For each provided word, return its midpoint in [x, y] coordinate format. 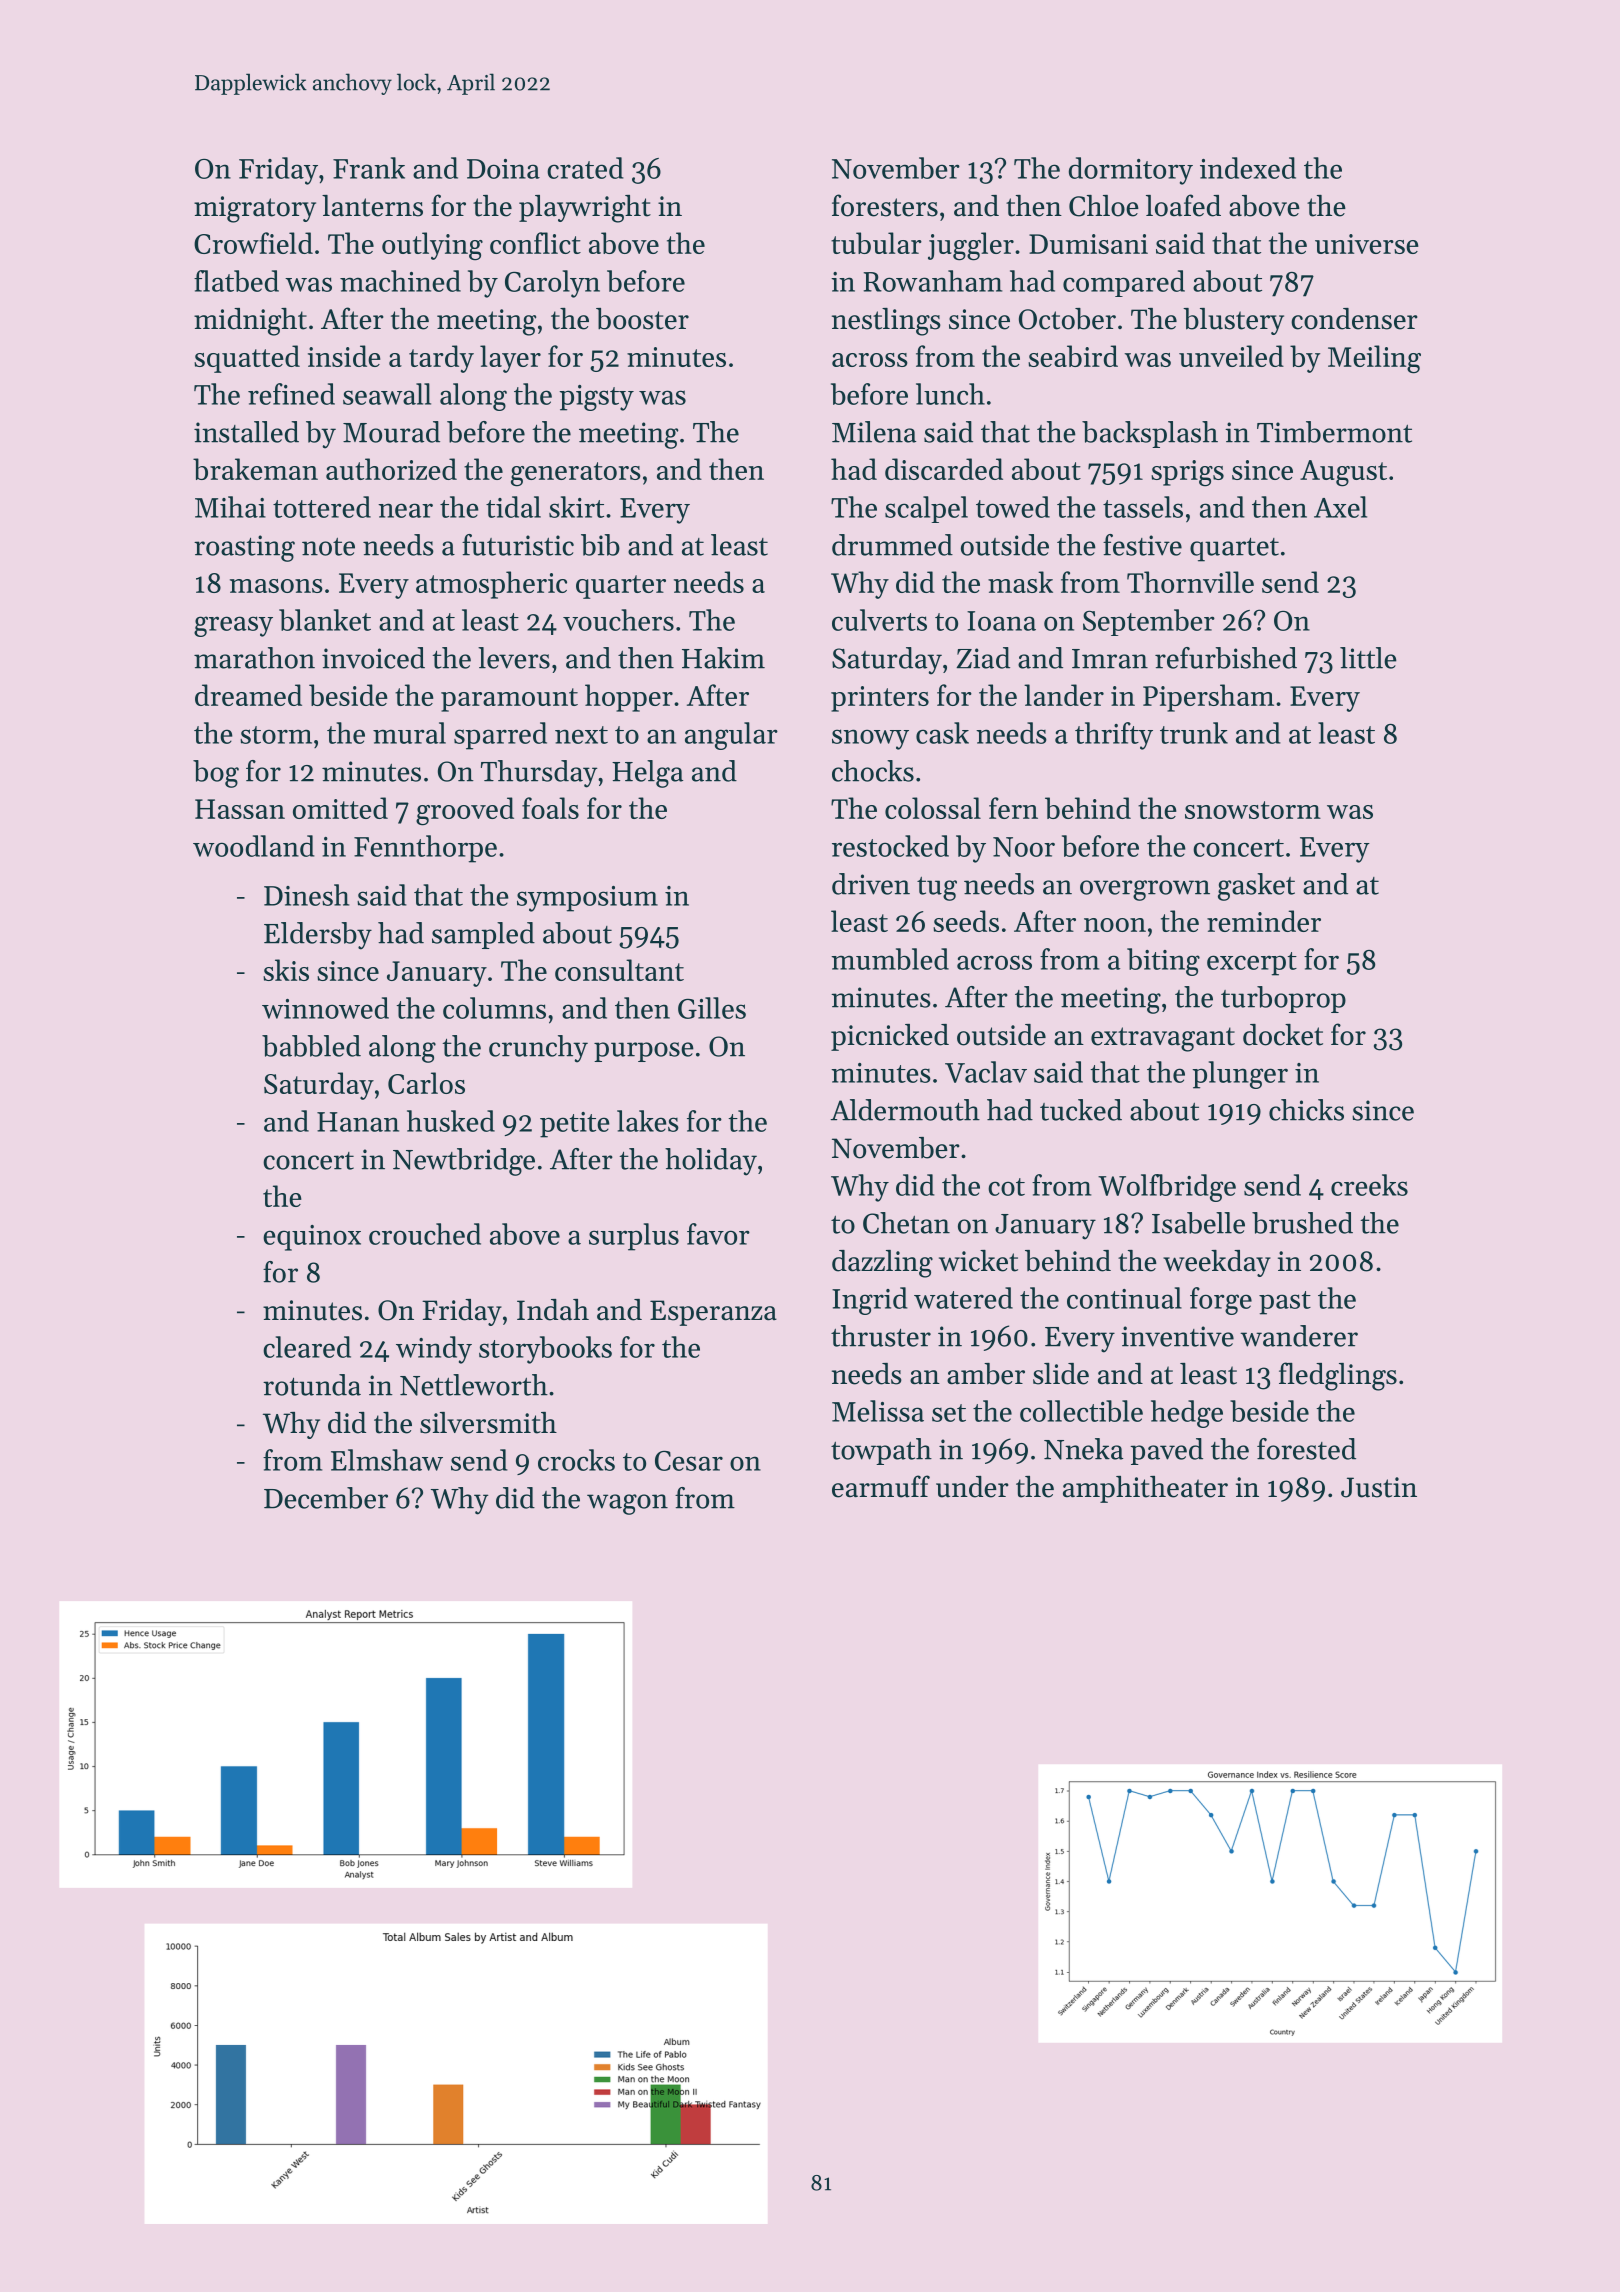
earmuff [881, 1486]
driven [871, 884]
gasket [1256, 887]
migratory [255, 209]
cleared [307, 1347]
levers [514, 658]
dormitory [1131, 171]
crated [585, 168]
